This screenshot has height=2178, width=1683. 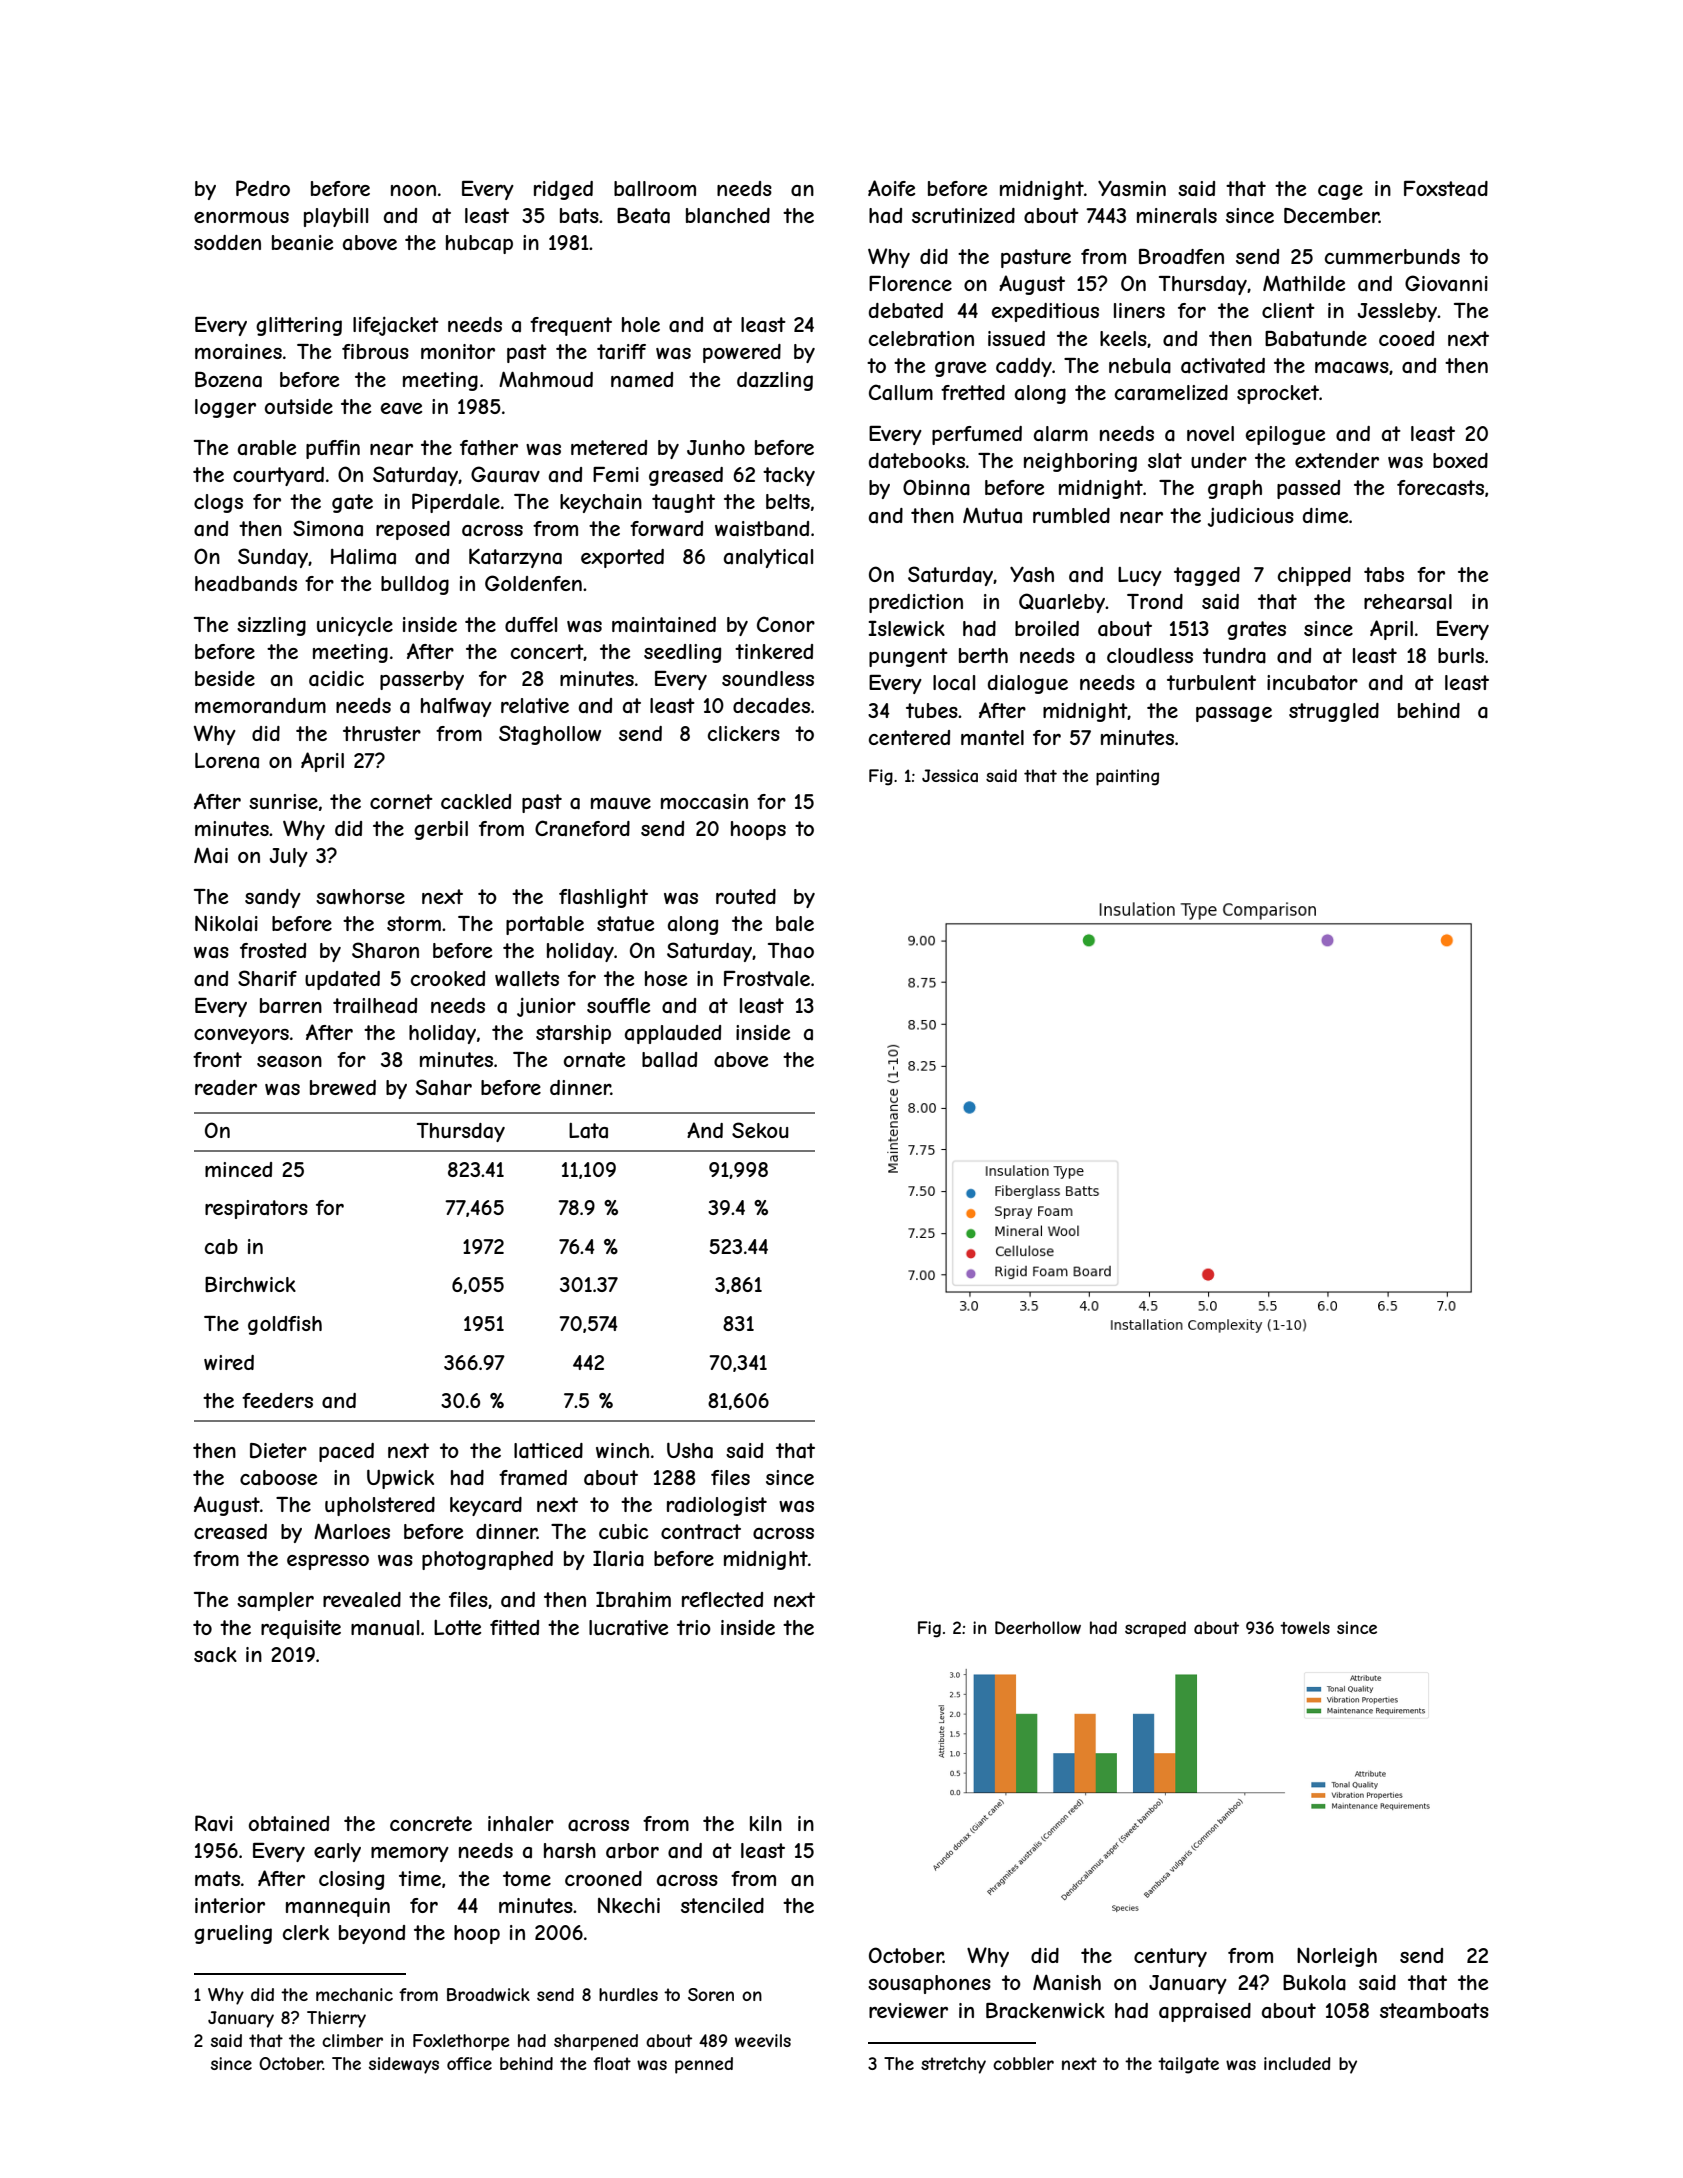 What do you see at coordinates (766, 1823) in the screenshot?
I see `kiln` at bounding box center [766, 1823].
